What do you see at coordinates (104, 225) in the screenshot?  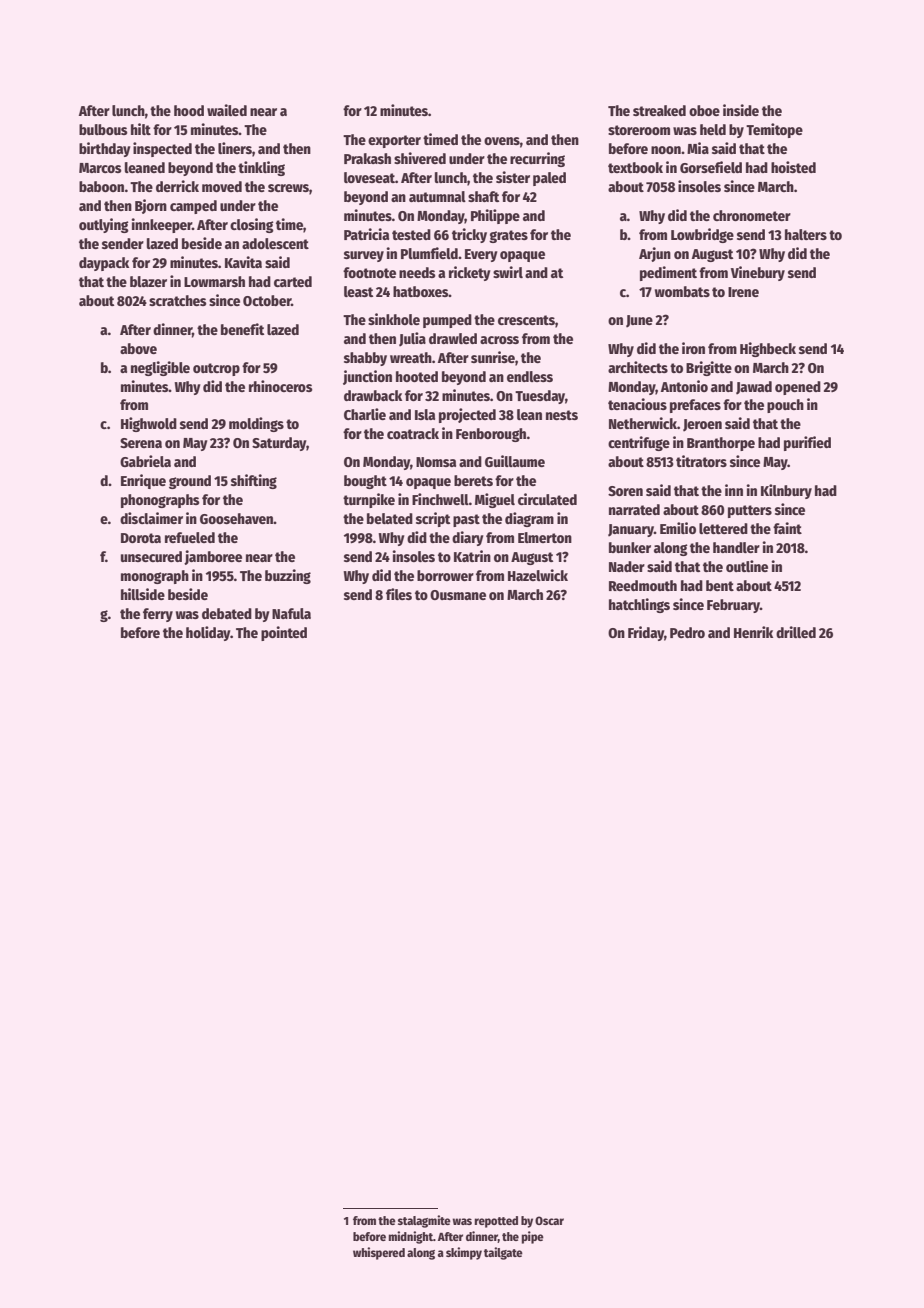 I see `outlying` at bounding box center [104, 225].
